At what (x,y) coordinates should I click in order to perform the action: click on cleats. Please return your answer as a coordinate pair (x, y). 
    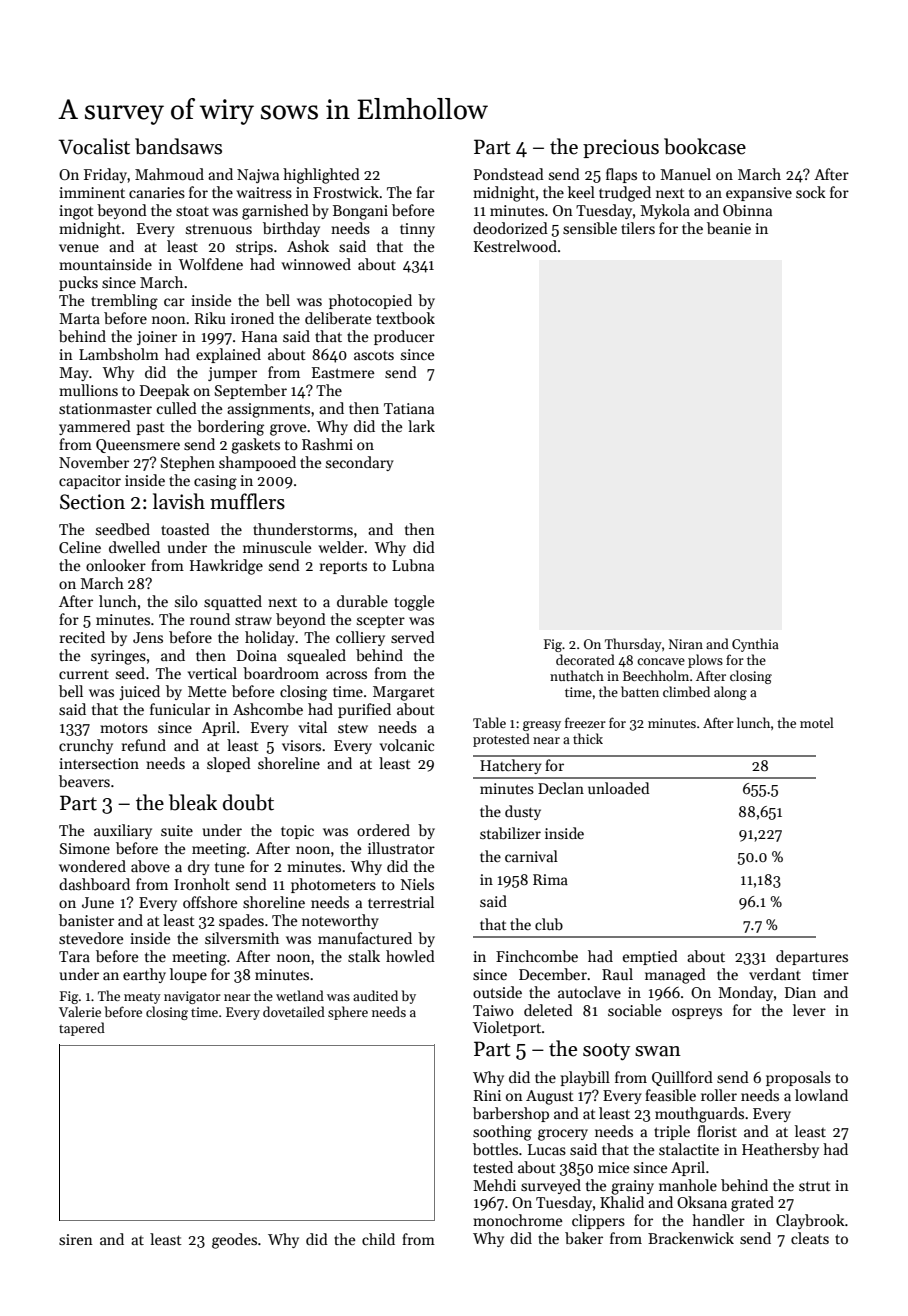
    Looking at the image, I should click on (810, 1238).
